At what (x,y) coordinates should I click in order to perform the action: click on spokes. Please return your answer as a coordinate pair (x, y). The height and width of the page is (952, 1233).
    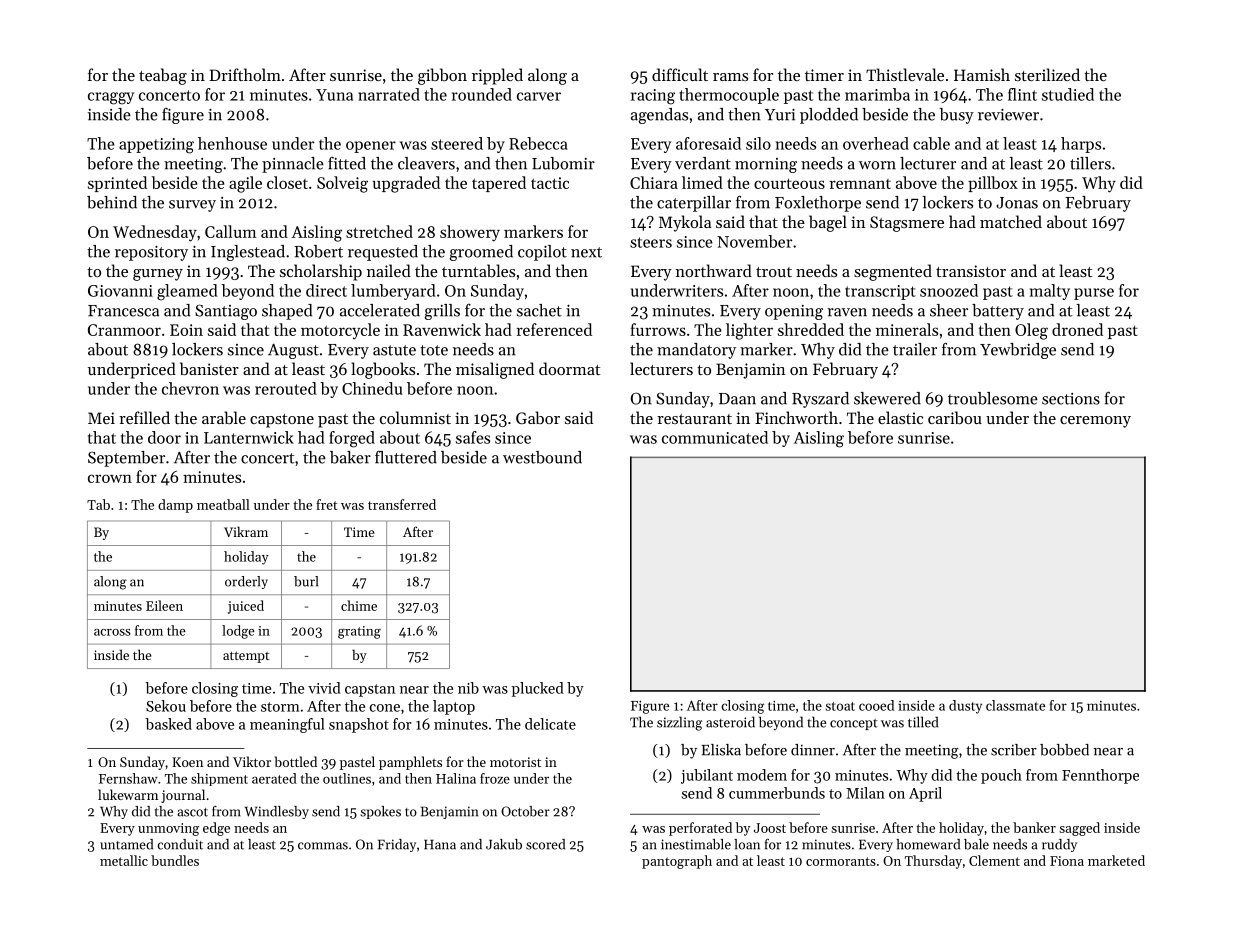
    Looking at the image, I should click on (380, 812).
